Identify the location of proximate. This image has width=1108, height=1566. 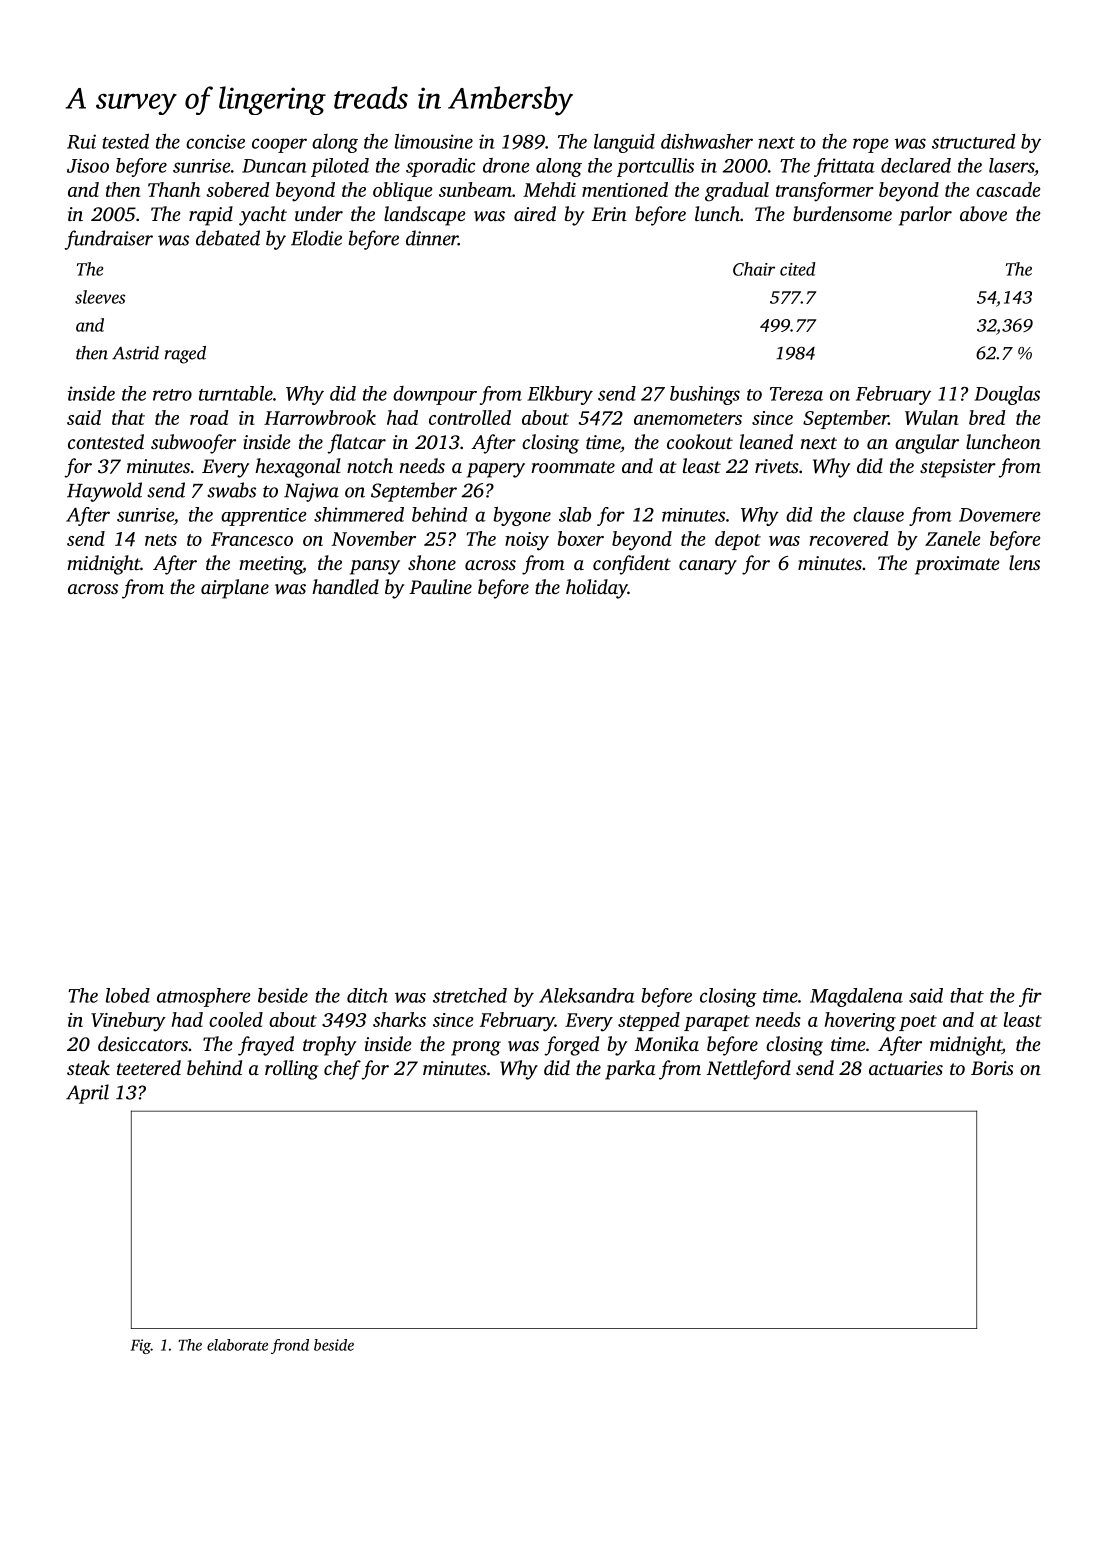
(957, 565).
